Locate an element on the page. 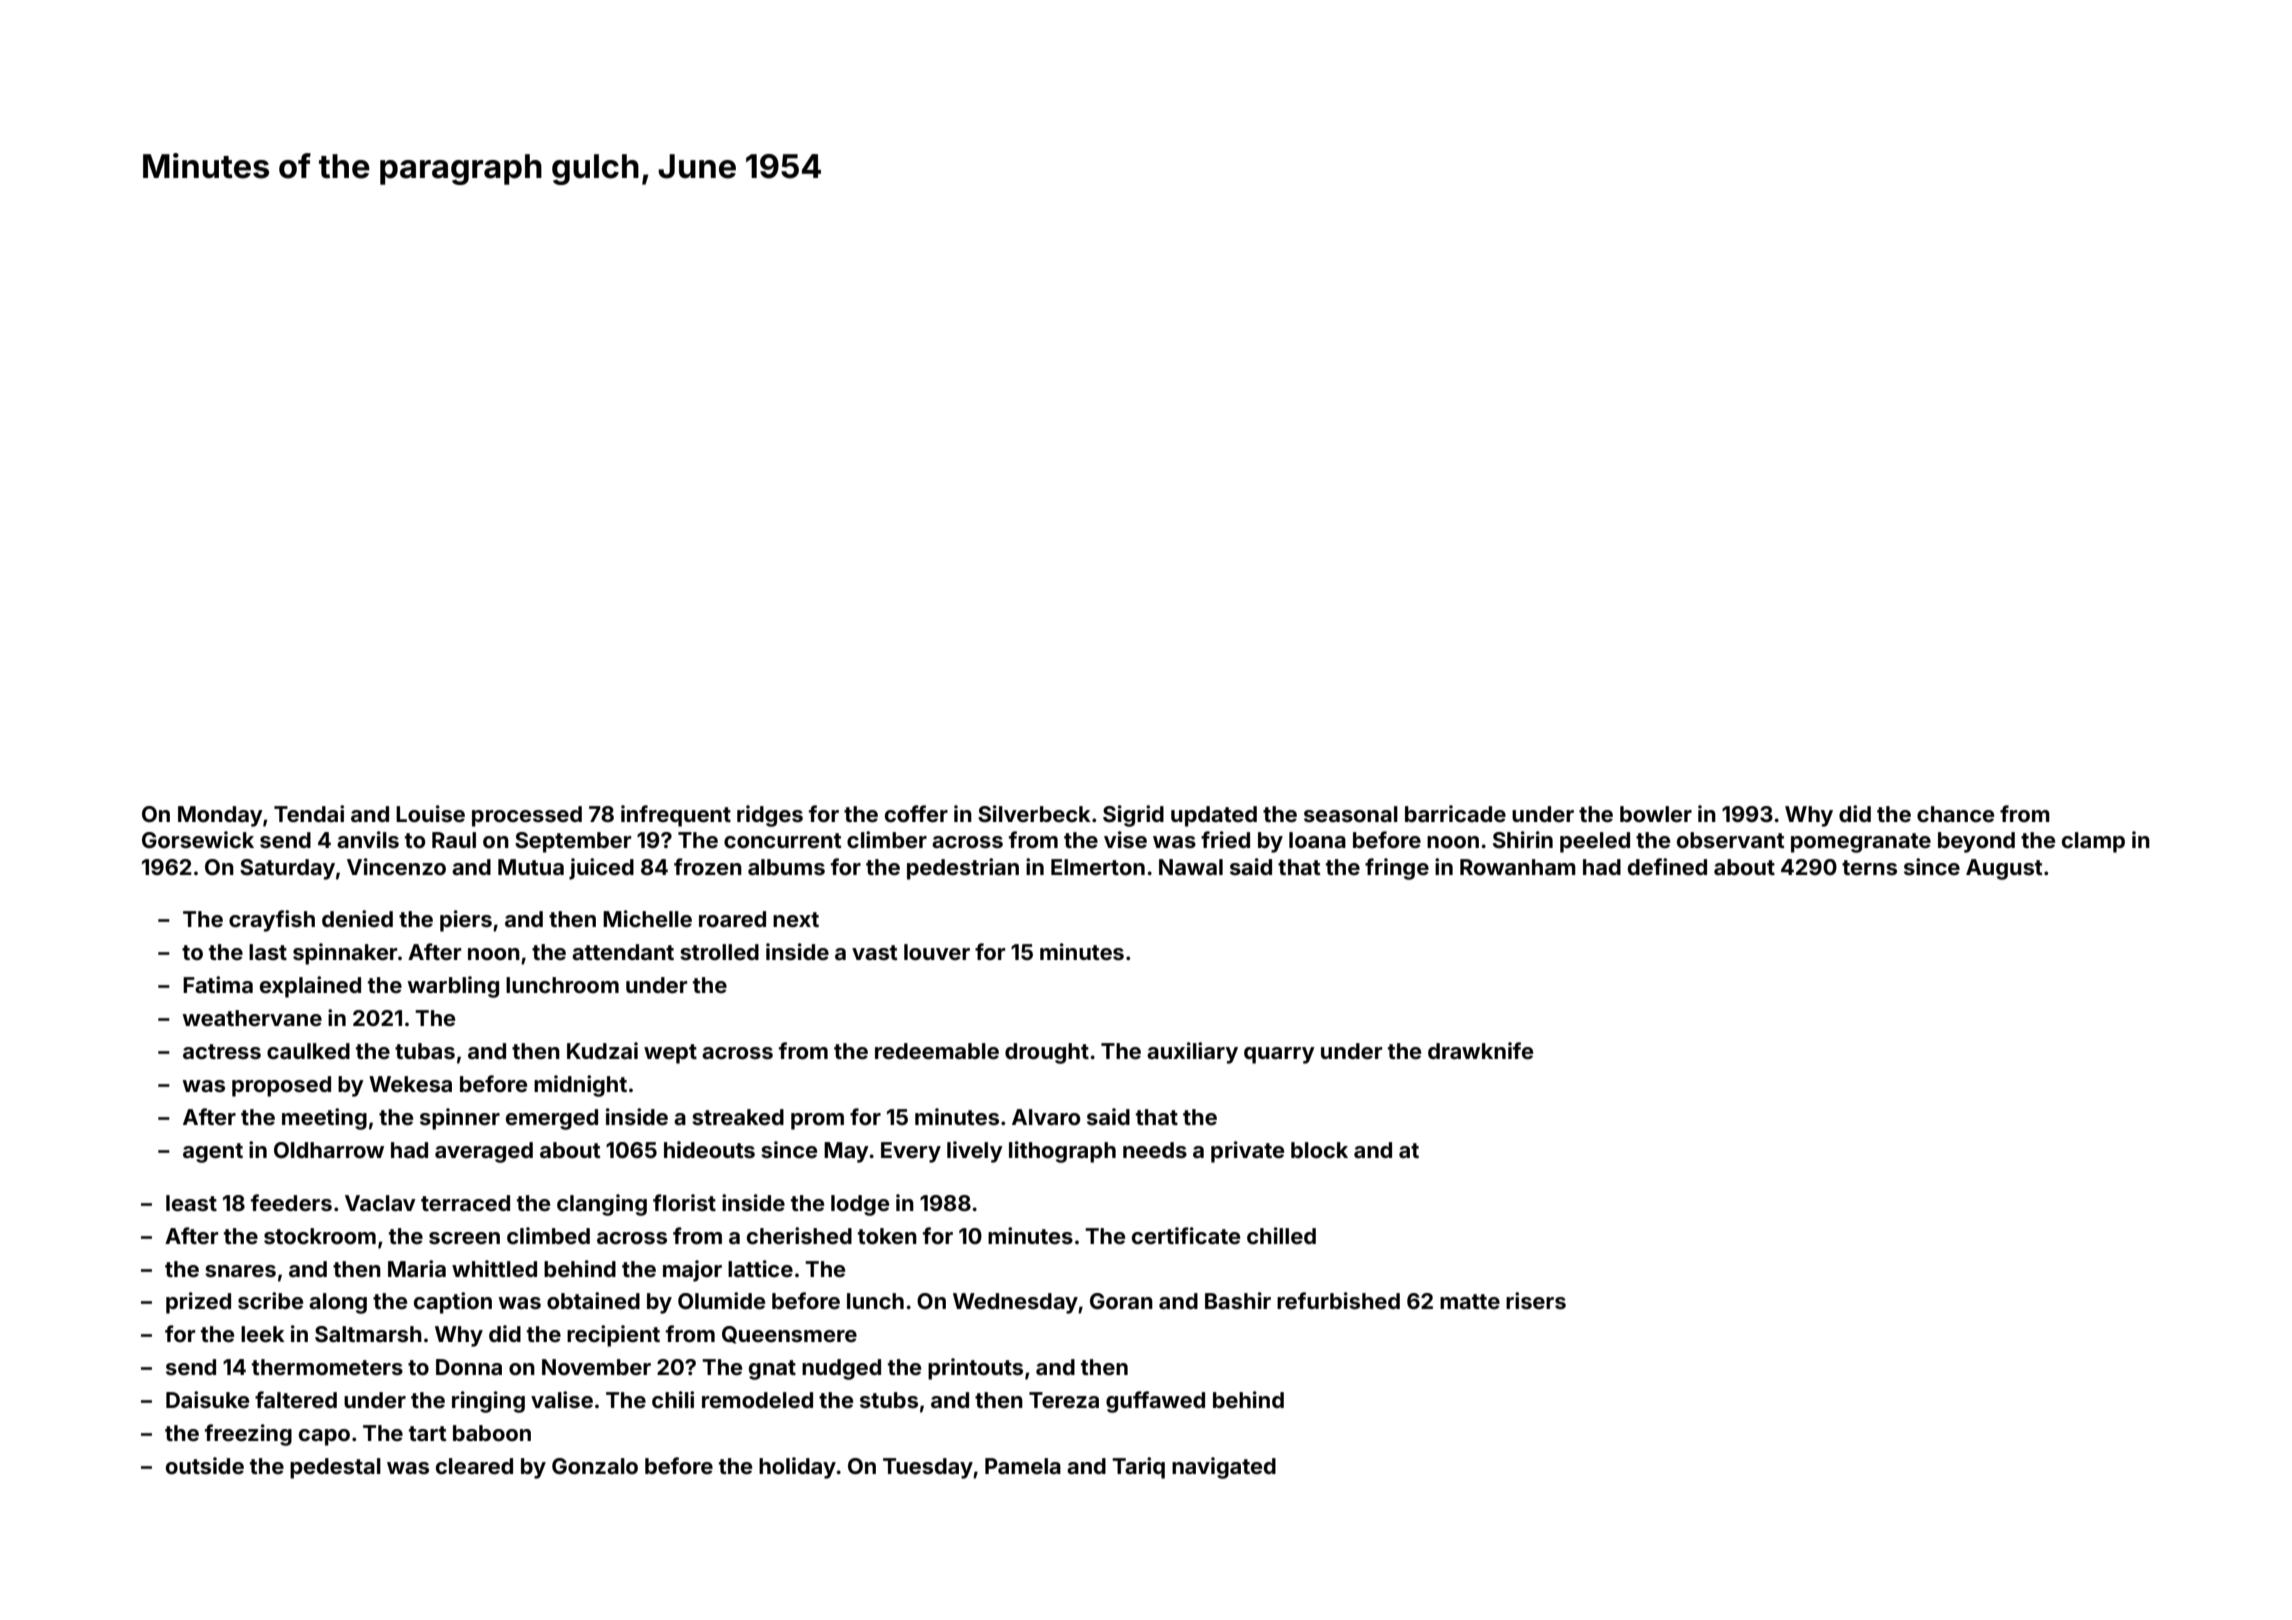 The image size is (2292, 1620). Tendai is located at coordinates (309, 813).
